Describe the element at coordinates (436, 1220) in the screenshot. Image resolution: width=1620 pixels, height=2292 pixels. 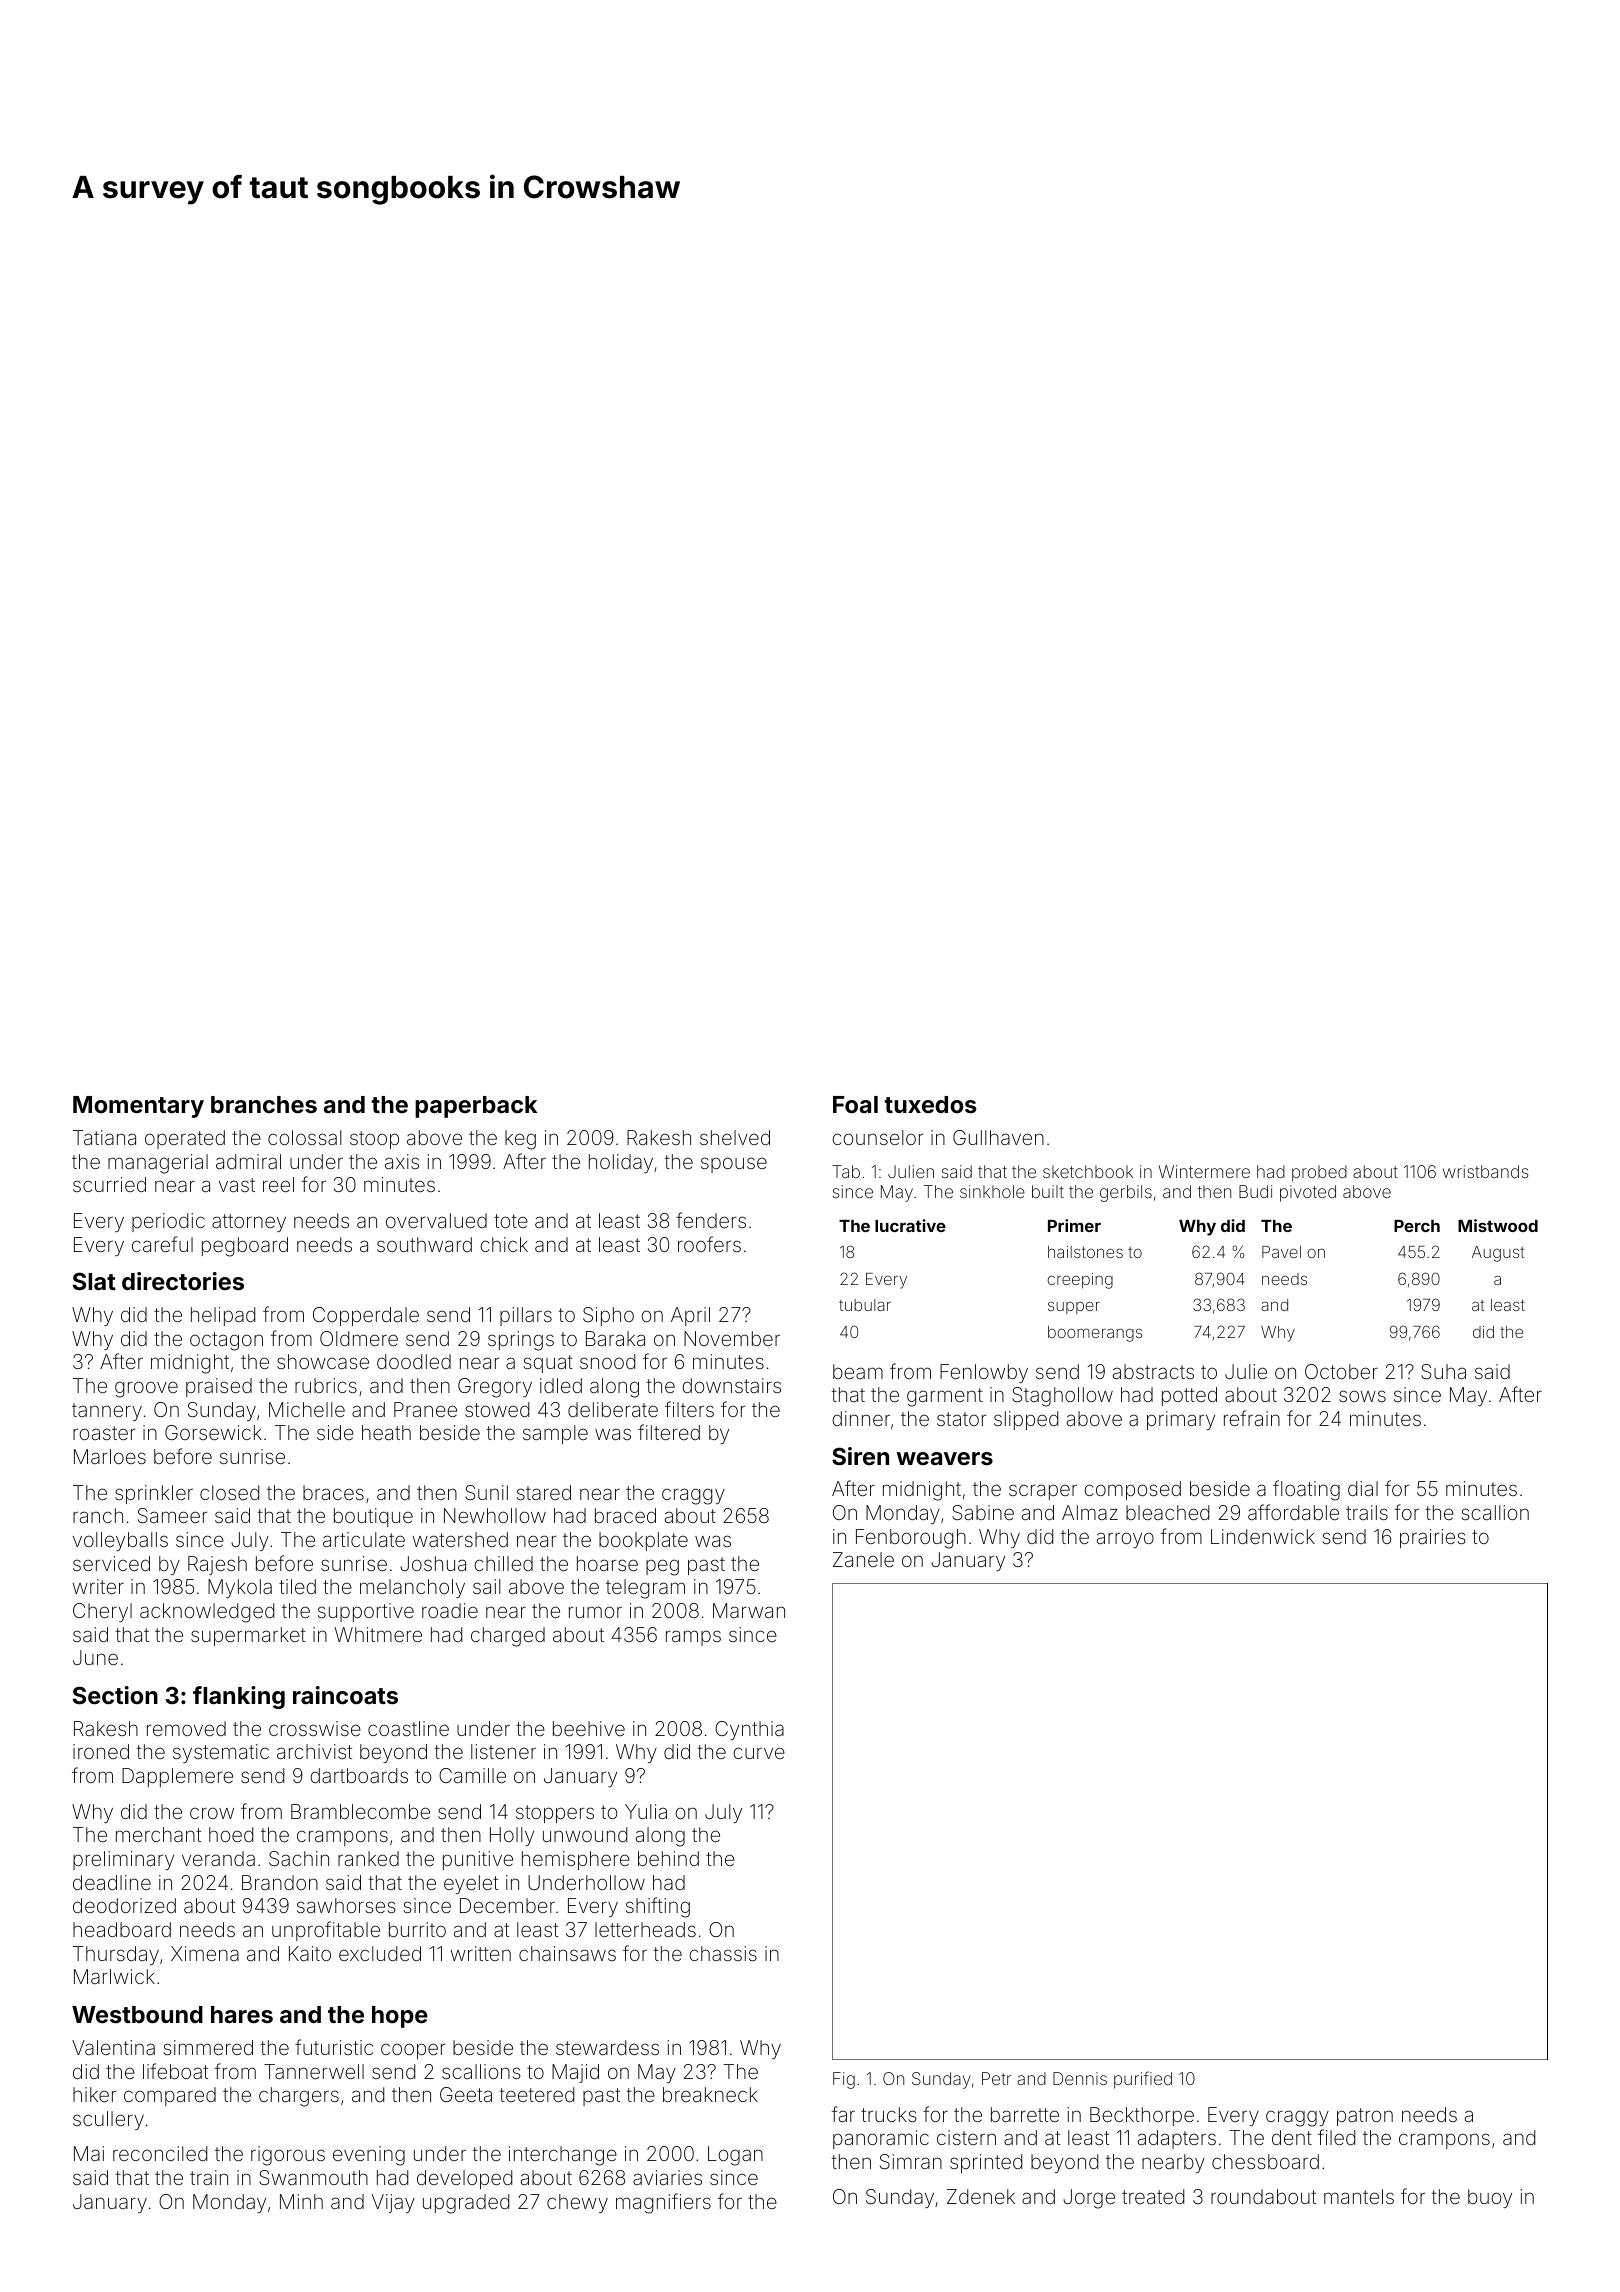
I see `overvalued` at that location.
